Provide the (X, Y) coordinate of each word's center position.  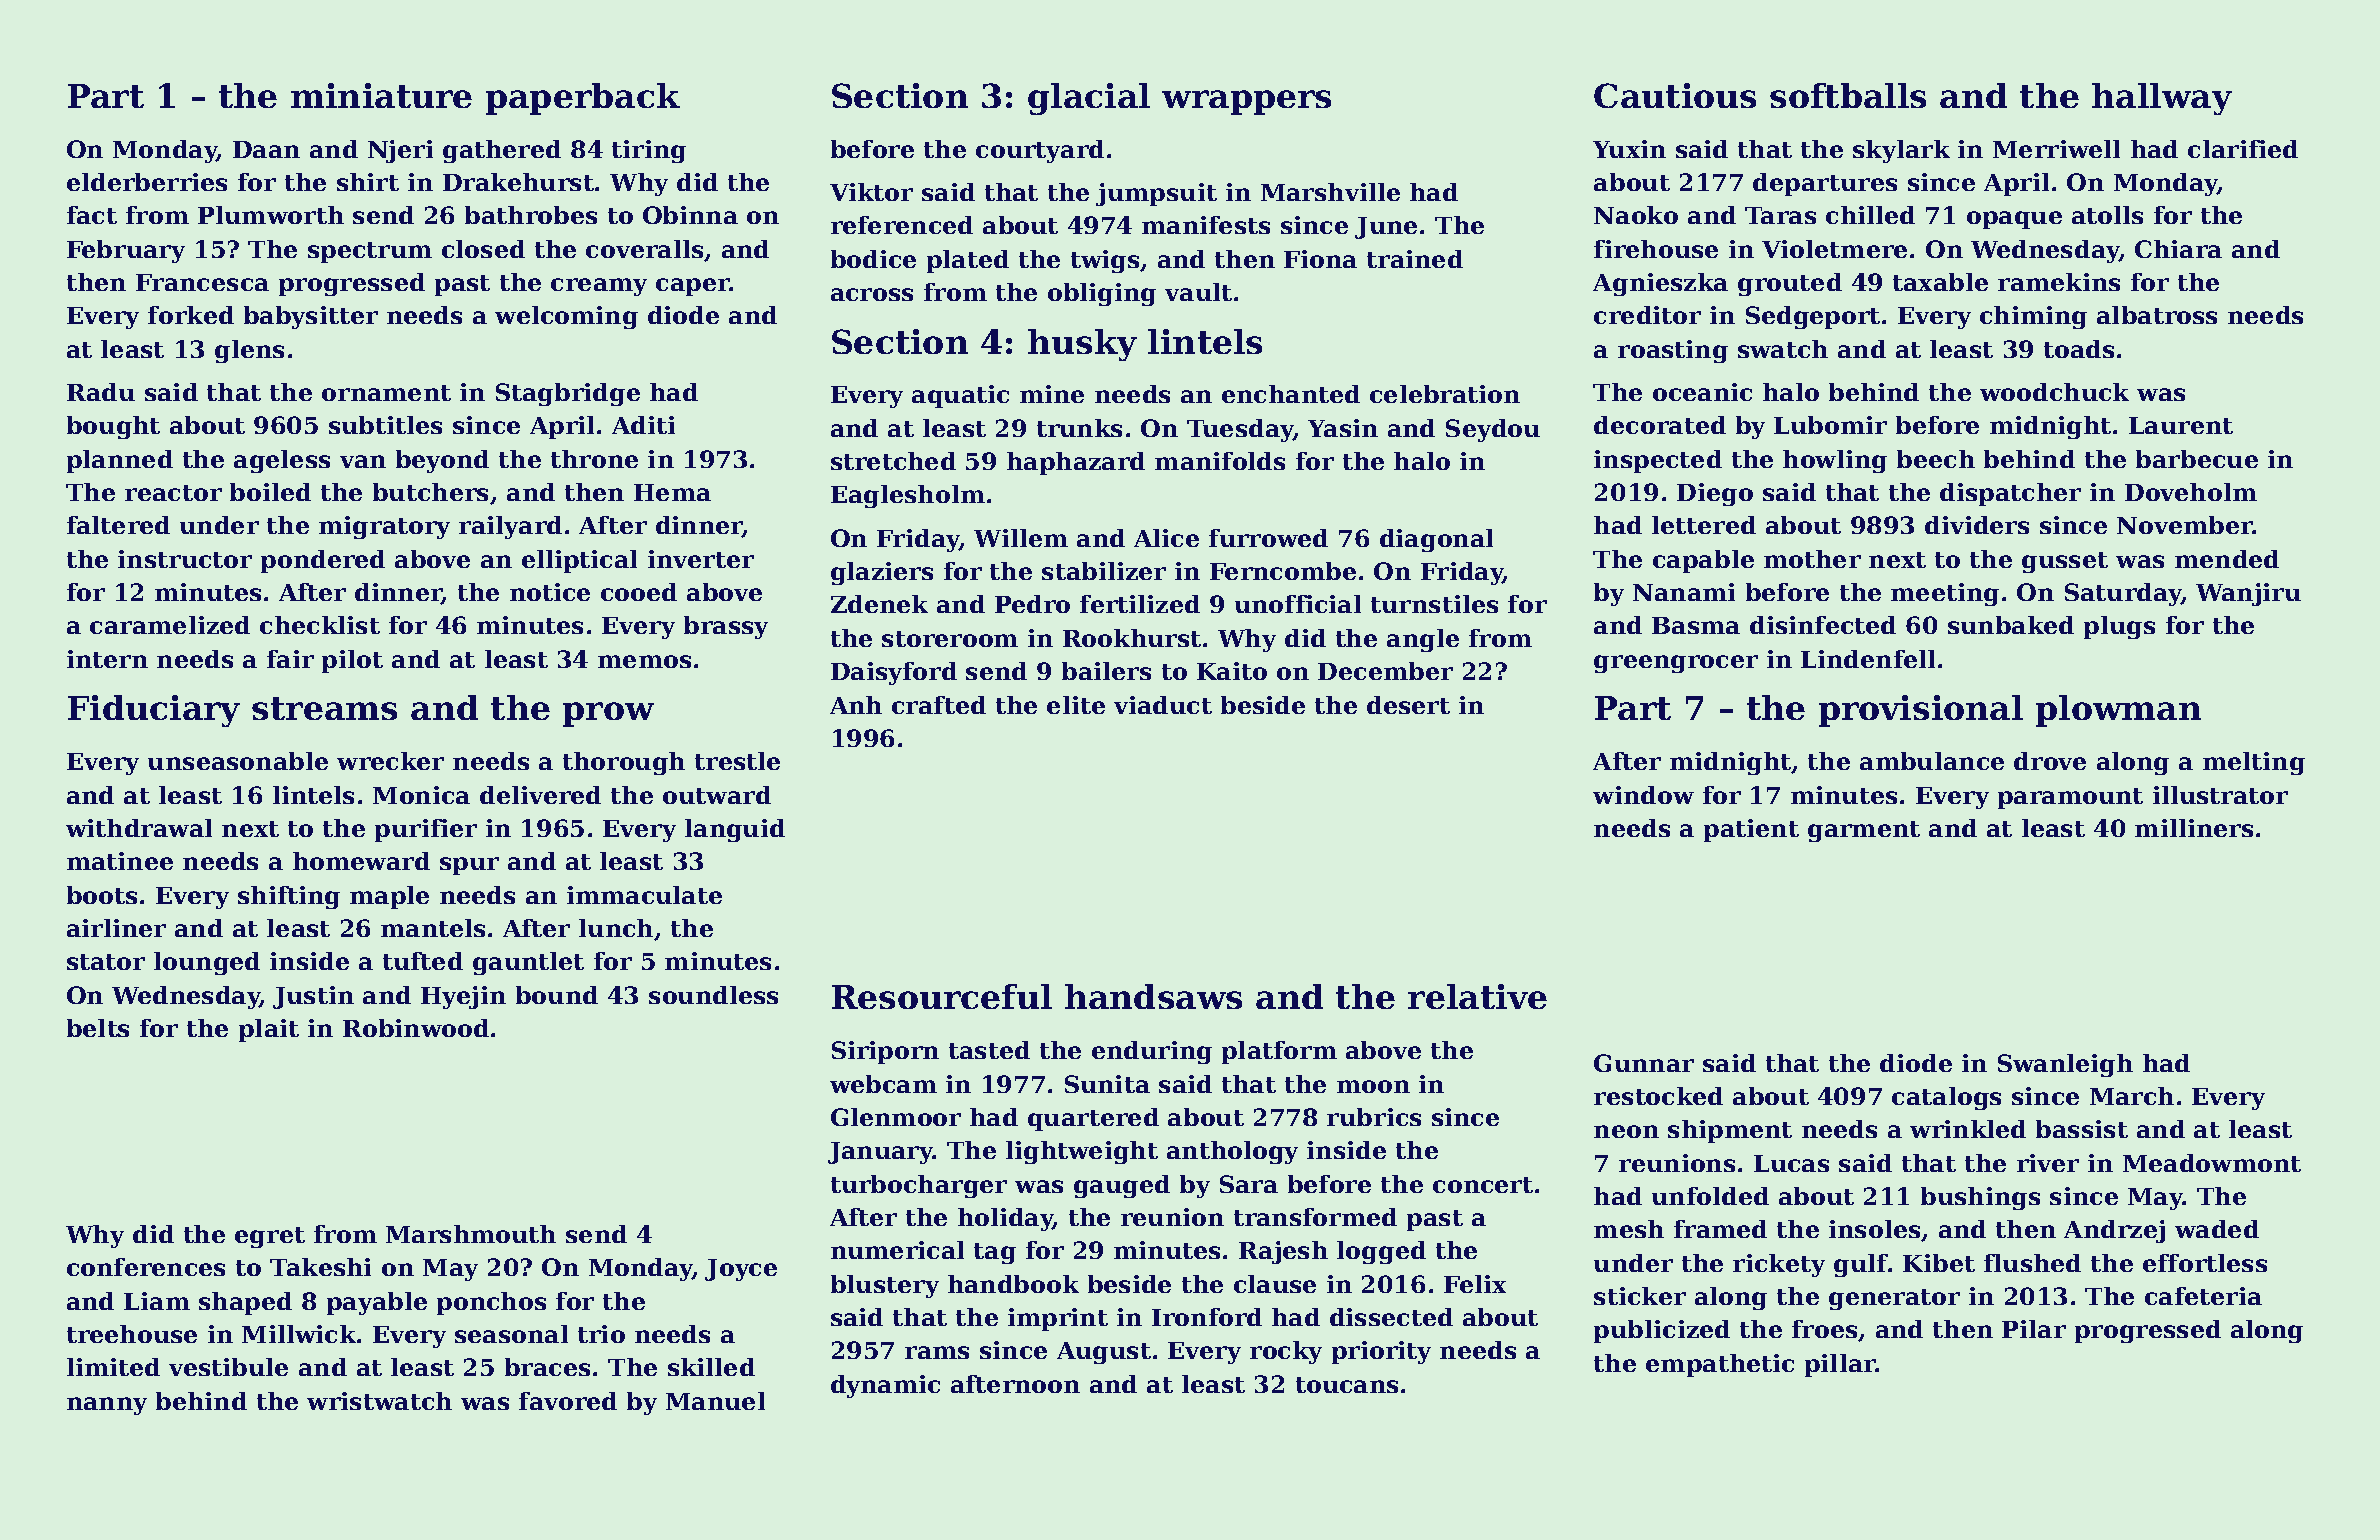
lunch (616, 928)
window (1643, 795)
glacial (1089, 99)
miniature (381, 95)
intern (107, 659)
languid (735, 830)
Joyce (741, 1270)
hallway (2162, 99)
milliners (2194, 828)
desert (1408, 705)
